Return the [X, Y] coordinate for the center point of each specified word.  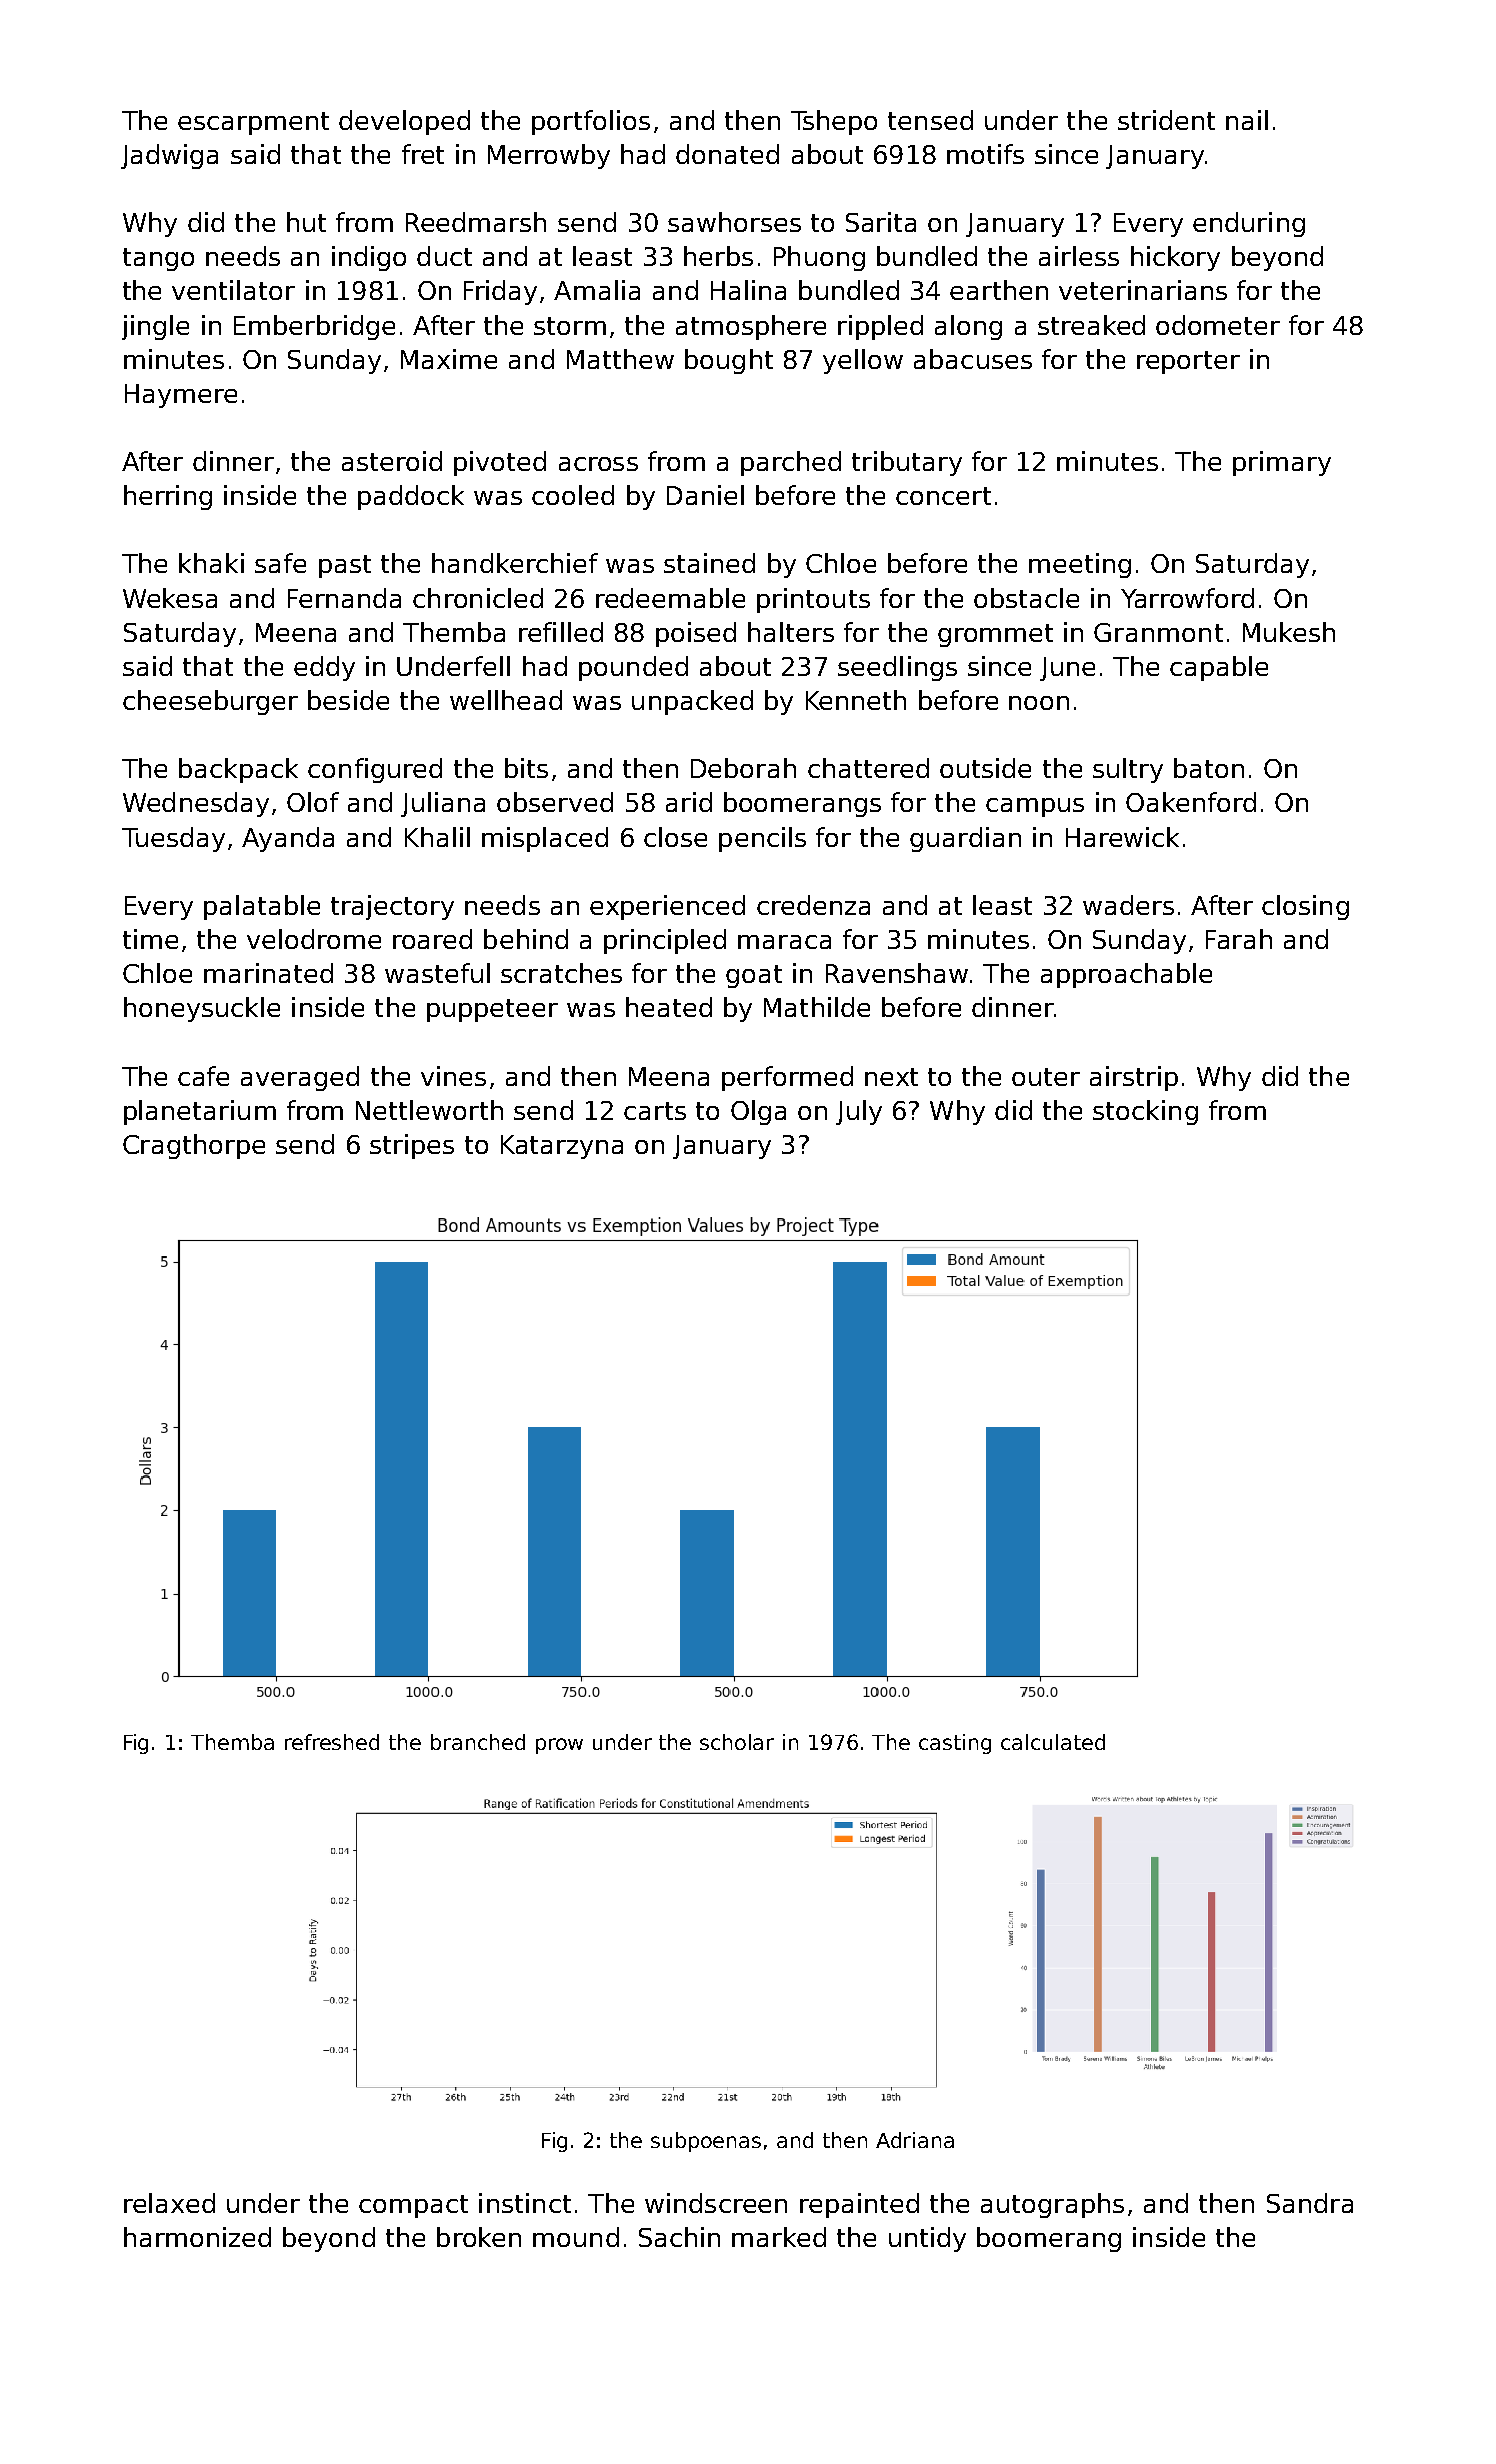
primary [1282, 463]
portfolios [591, 122]
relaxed [169, 2203]
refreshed [332, 1742]
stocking [1145, 1112]
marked [779, 2237]
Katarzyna [562, 1147]
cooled [573, 495]
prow [559, 1746]
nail [1247, 120]
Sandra [1310, 2203]
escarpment [253, 123]
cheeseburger [210, 702]
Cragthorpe [194, 1146]
